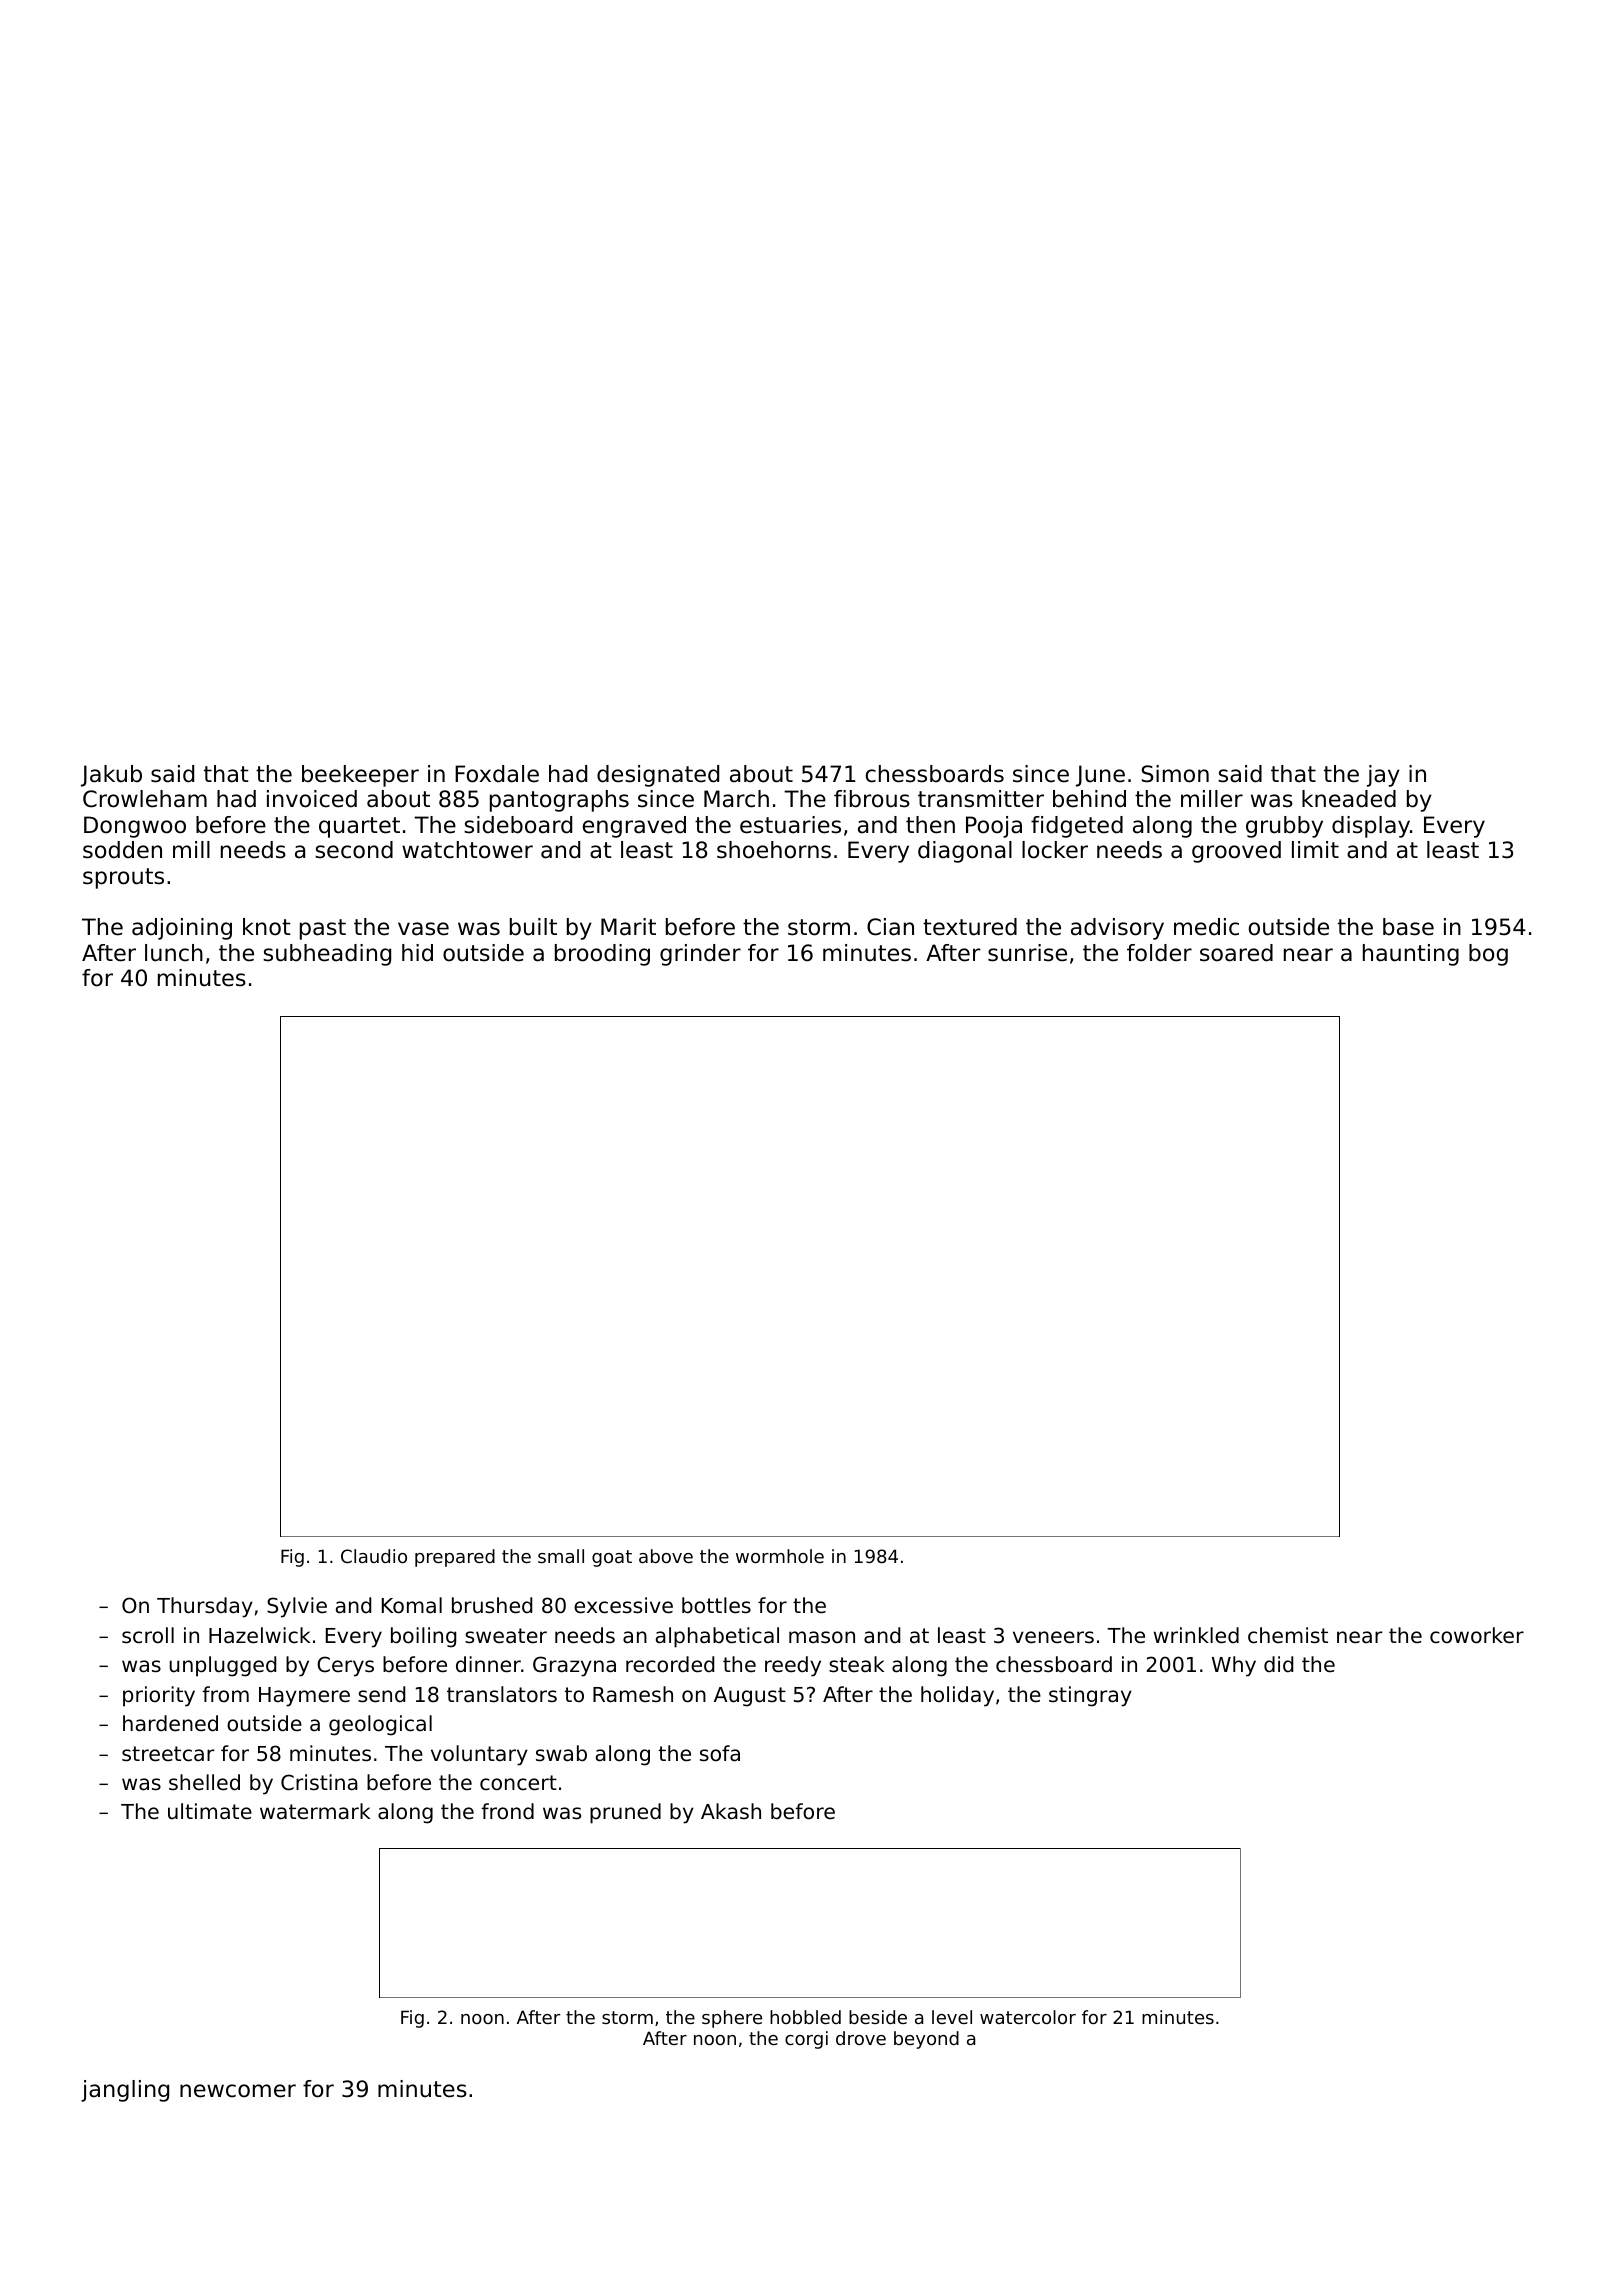 This page has width=1620, height=2292. What do you see at coordinates (1477, 1635) in the page?
I see `coworker` at bounding box center [1477, 1635].
